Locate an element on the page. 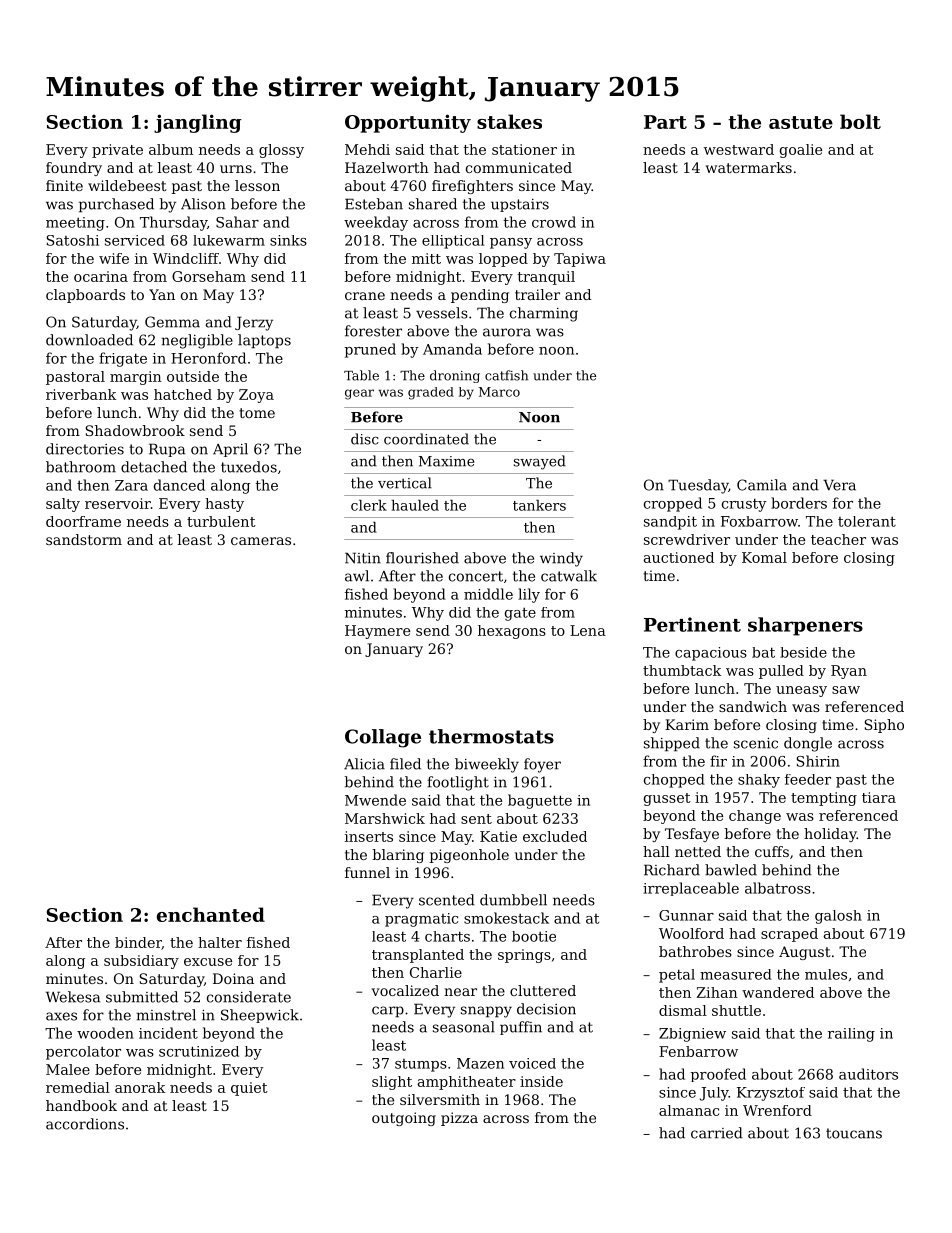  Sipho is located at coordinates (884, 726).
